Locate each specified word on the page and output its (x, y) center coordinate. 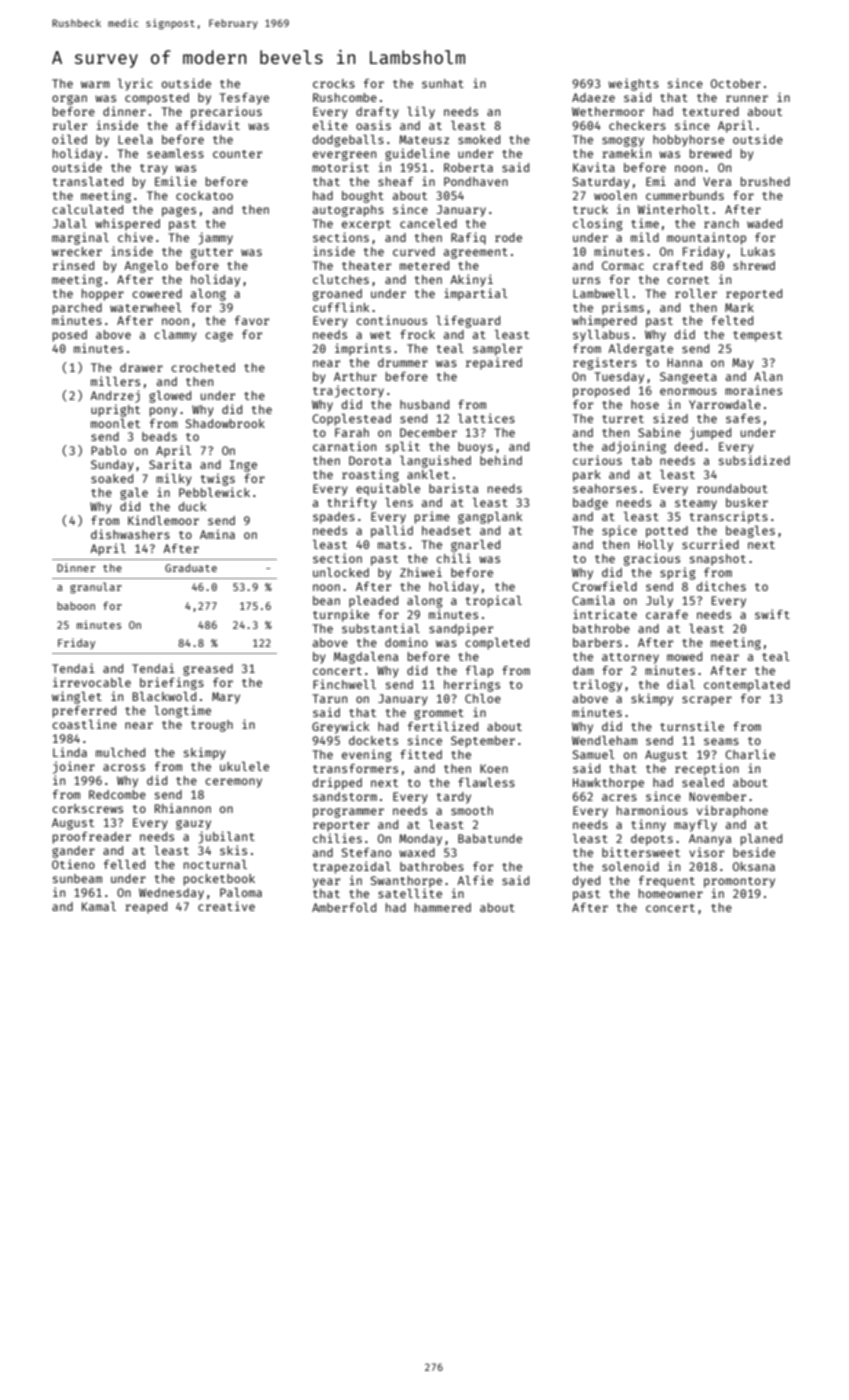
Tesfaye (244, 99)
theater (366, 265)
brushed (765, 181)
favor (252, 320)
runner (747, 98)
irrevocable (92, 682)
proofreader (92, 838)
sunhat (443, 83)
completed (497, 644)
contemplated (747, 686)
